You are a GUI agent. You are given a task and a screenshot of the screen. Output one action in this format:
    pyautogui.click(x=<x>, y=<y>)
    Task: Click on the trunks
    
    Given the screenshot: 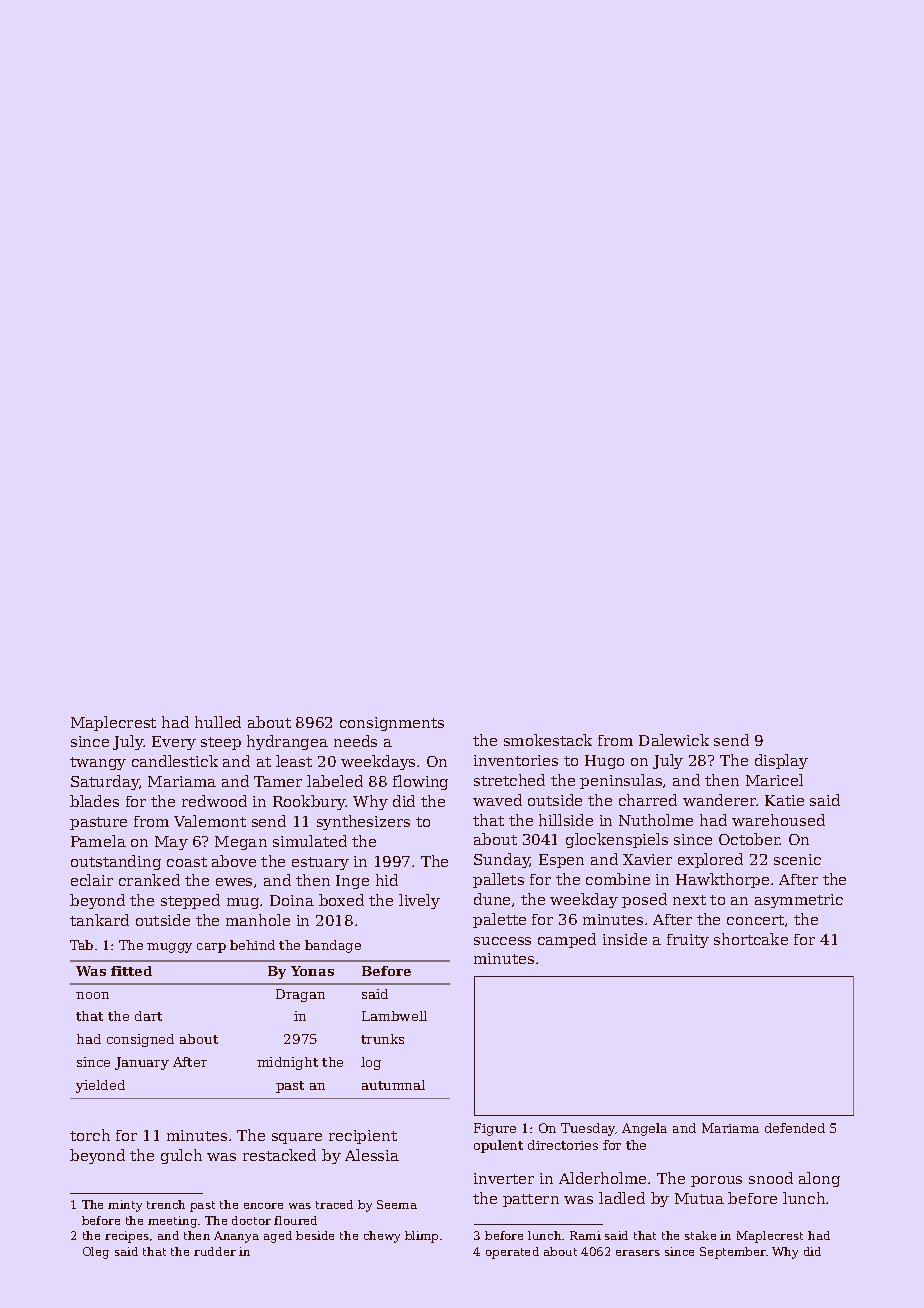 What is the action you would take?
    pyautogui.click(x=382, y=1039)
